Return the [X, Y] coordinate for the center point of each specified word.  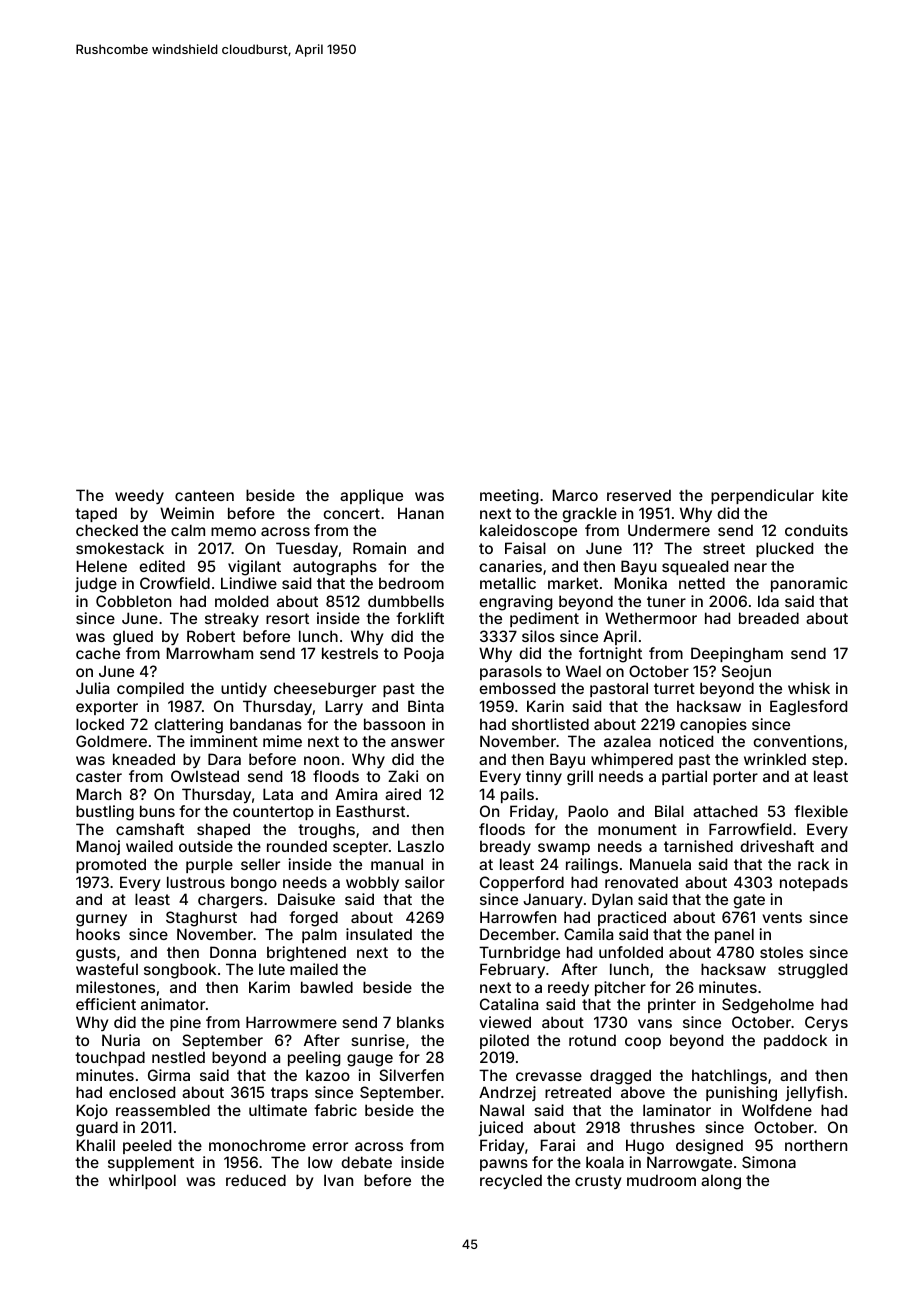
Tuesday [307, 549]
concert [351, 513]
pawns [504, 1165]
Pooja [424, 654]
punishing [741, 1094]
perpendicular [762, 496]
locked [100, 724]
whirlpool [142, 1181]
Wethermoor [651, 618]
